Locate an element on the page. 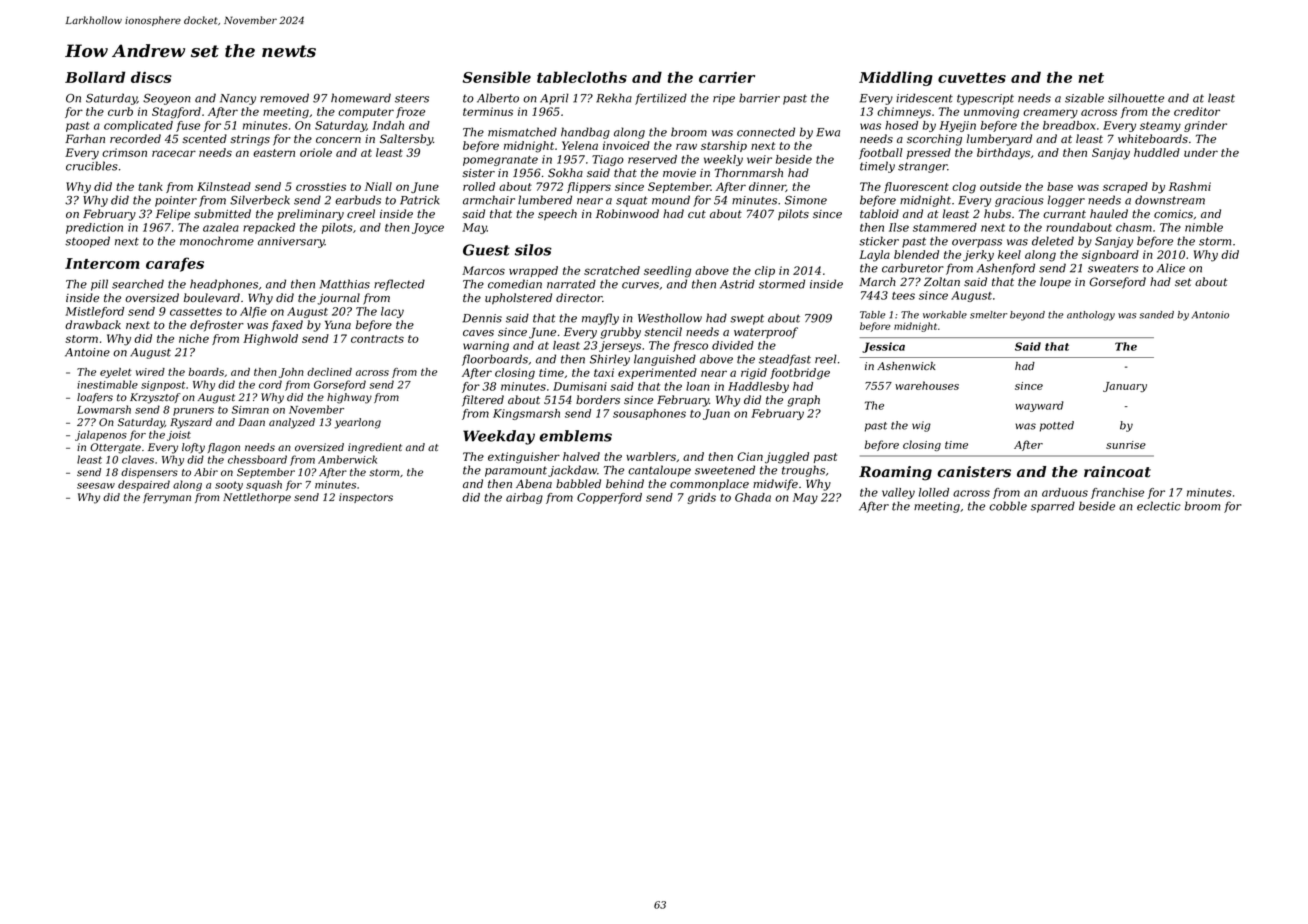 This document has width=1308, height=924. cuvettes is located at coordinates (972, 78).
